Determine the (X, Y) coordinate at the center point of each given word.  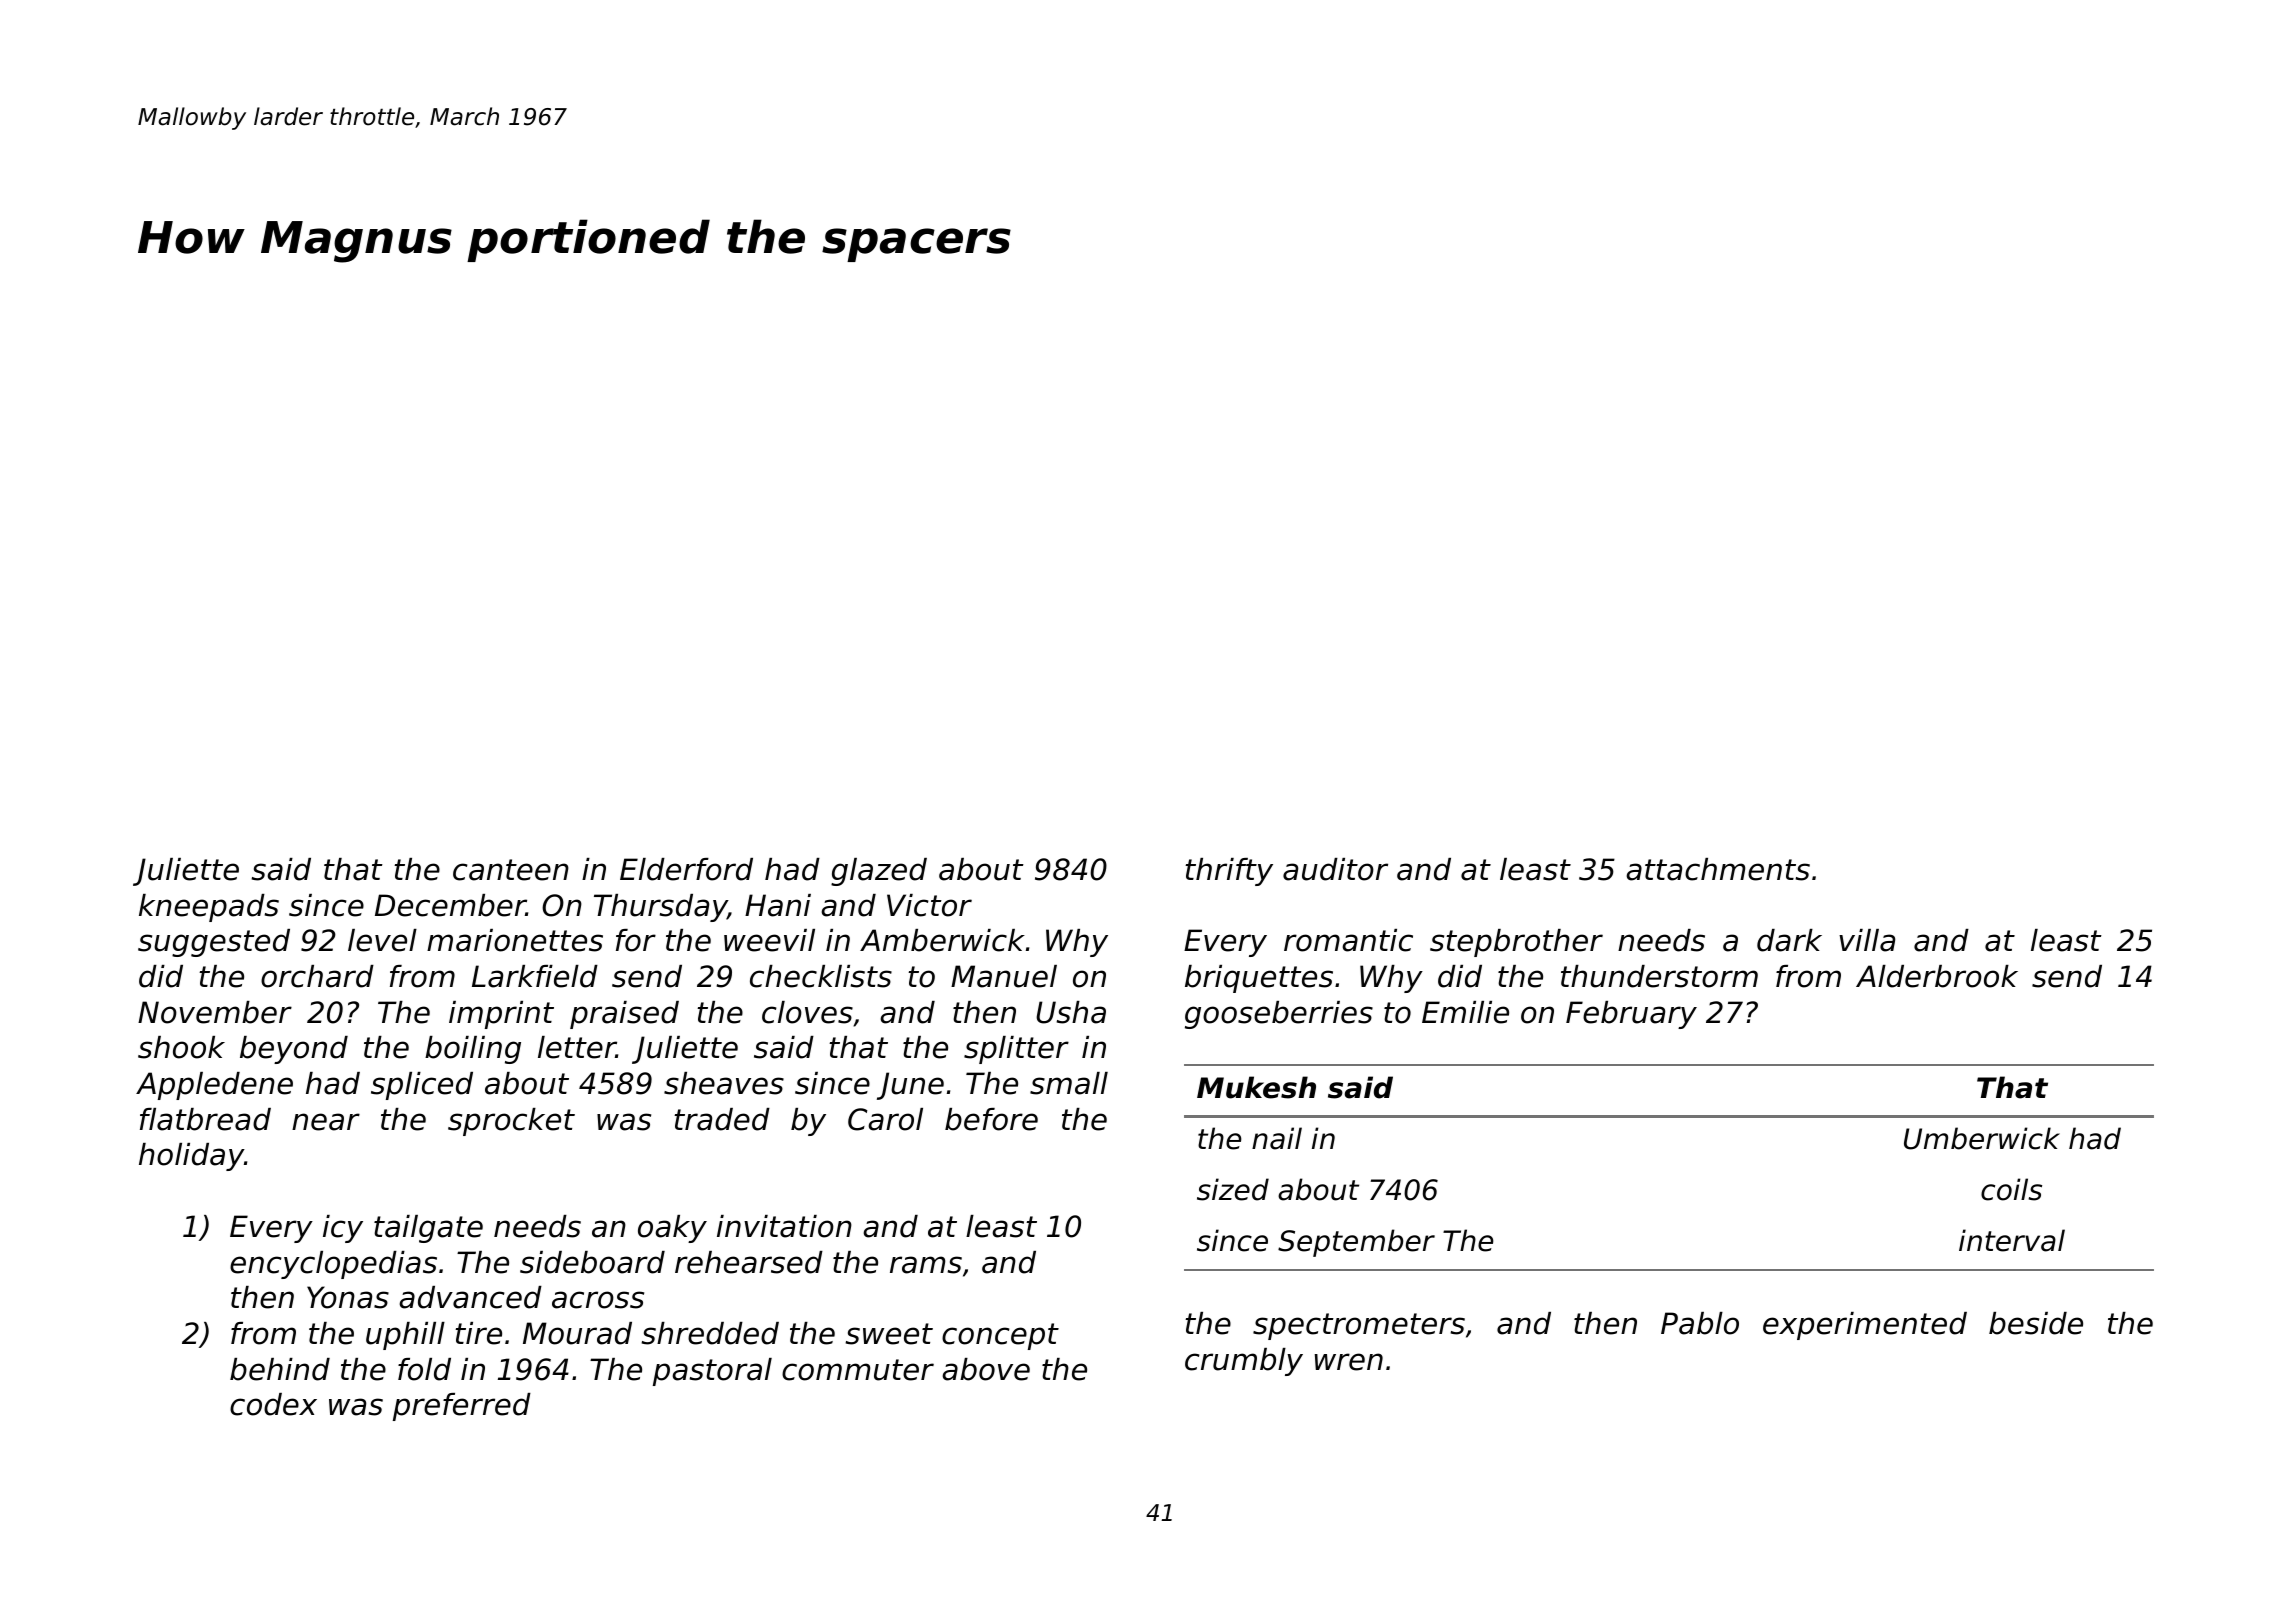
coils (2011, 1189)
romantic (1348, 940)
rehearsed (749, 1262)
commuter (858, 1370)
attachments (1718, 869)
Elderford (686, 869)
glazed (879, 872)
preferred (462, 1407)
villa (1867, 940)
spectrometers (1359, 1326)
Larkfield (535, 976)
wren (1349, 1362)
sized (1233, 1189)
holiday (191, 1157)
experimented (1865, 1326)
